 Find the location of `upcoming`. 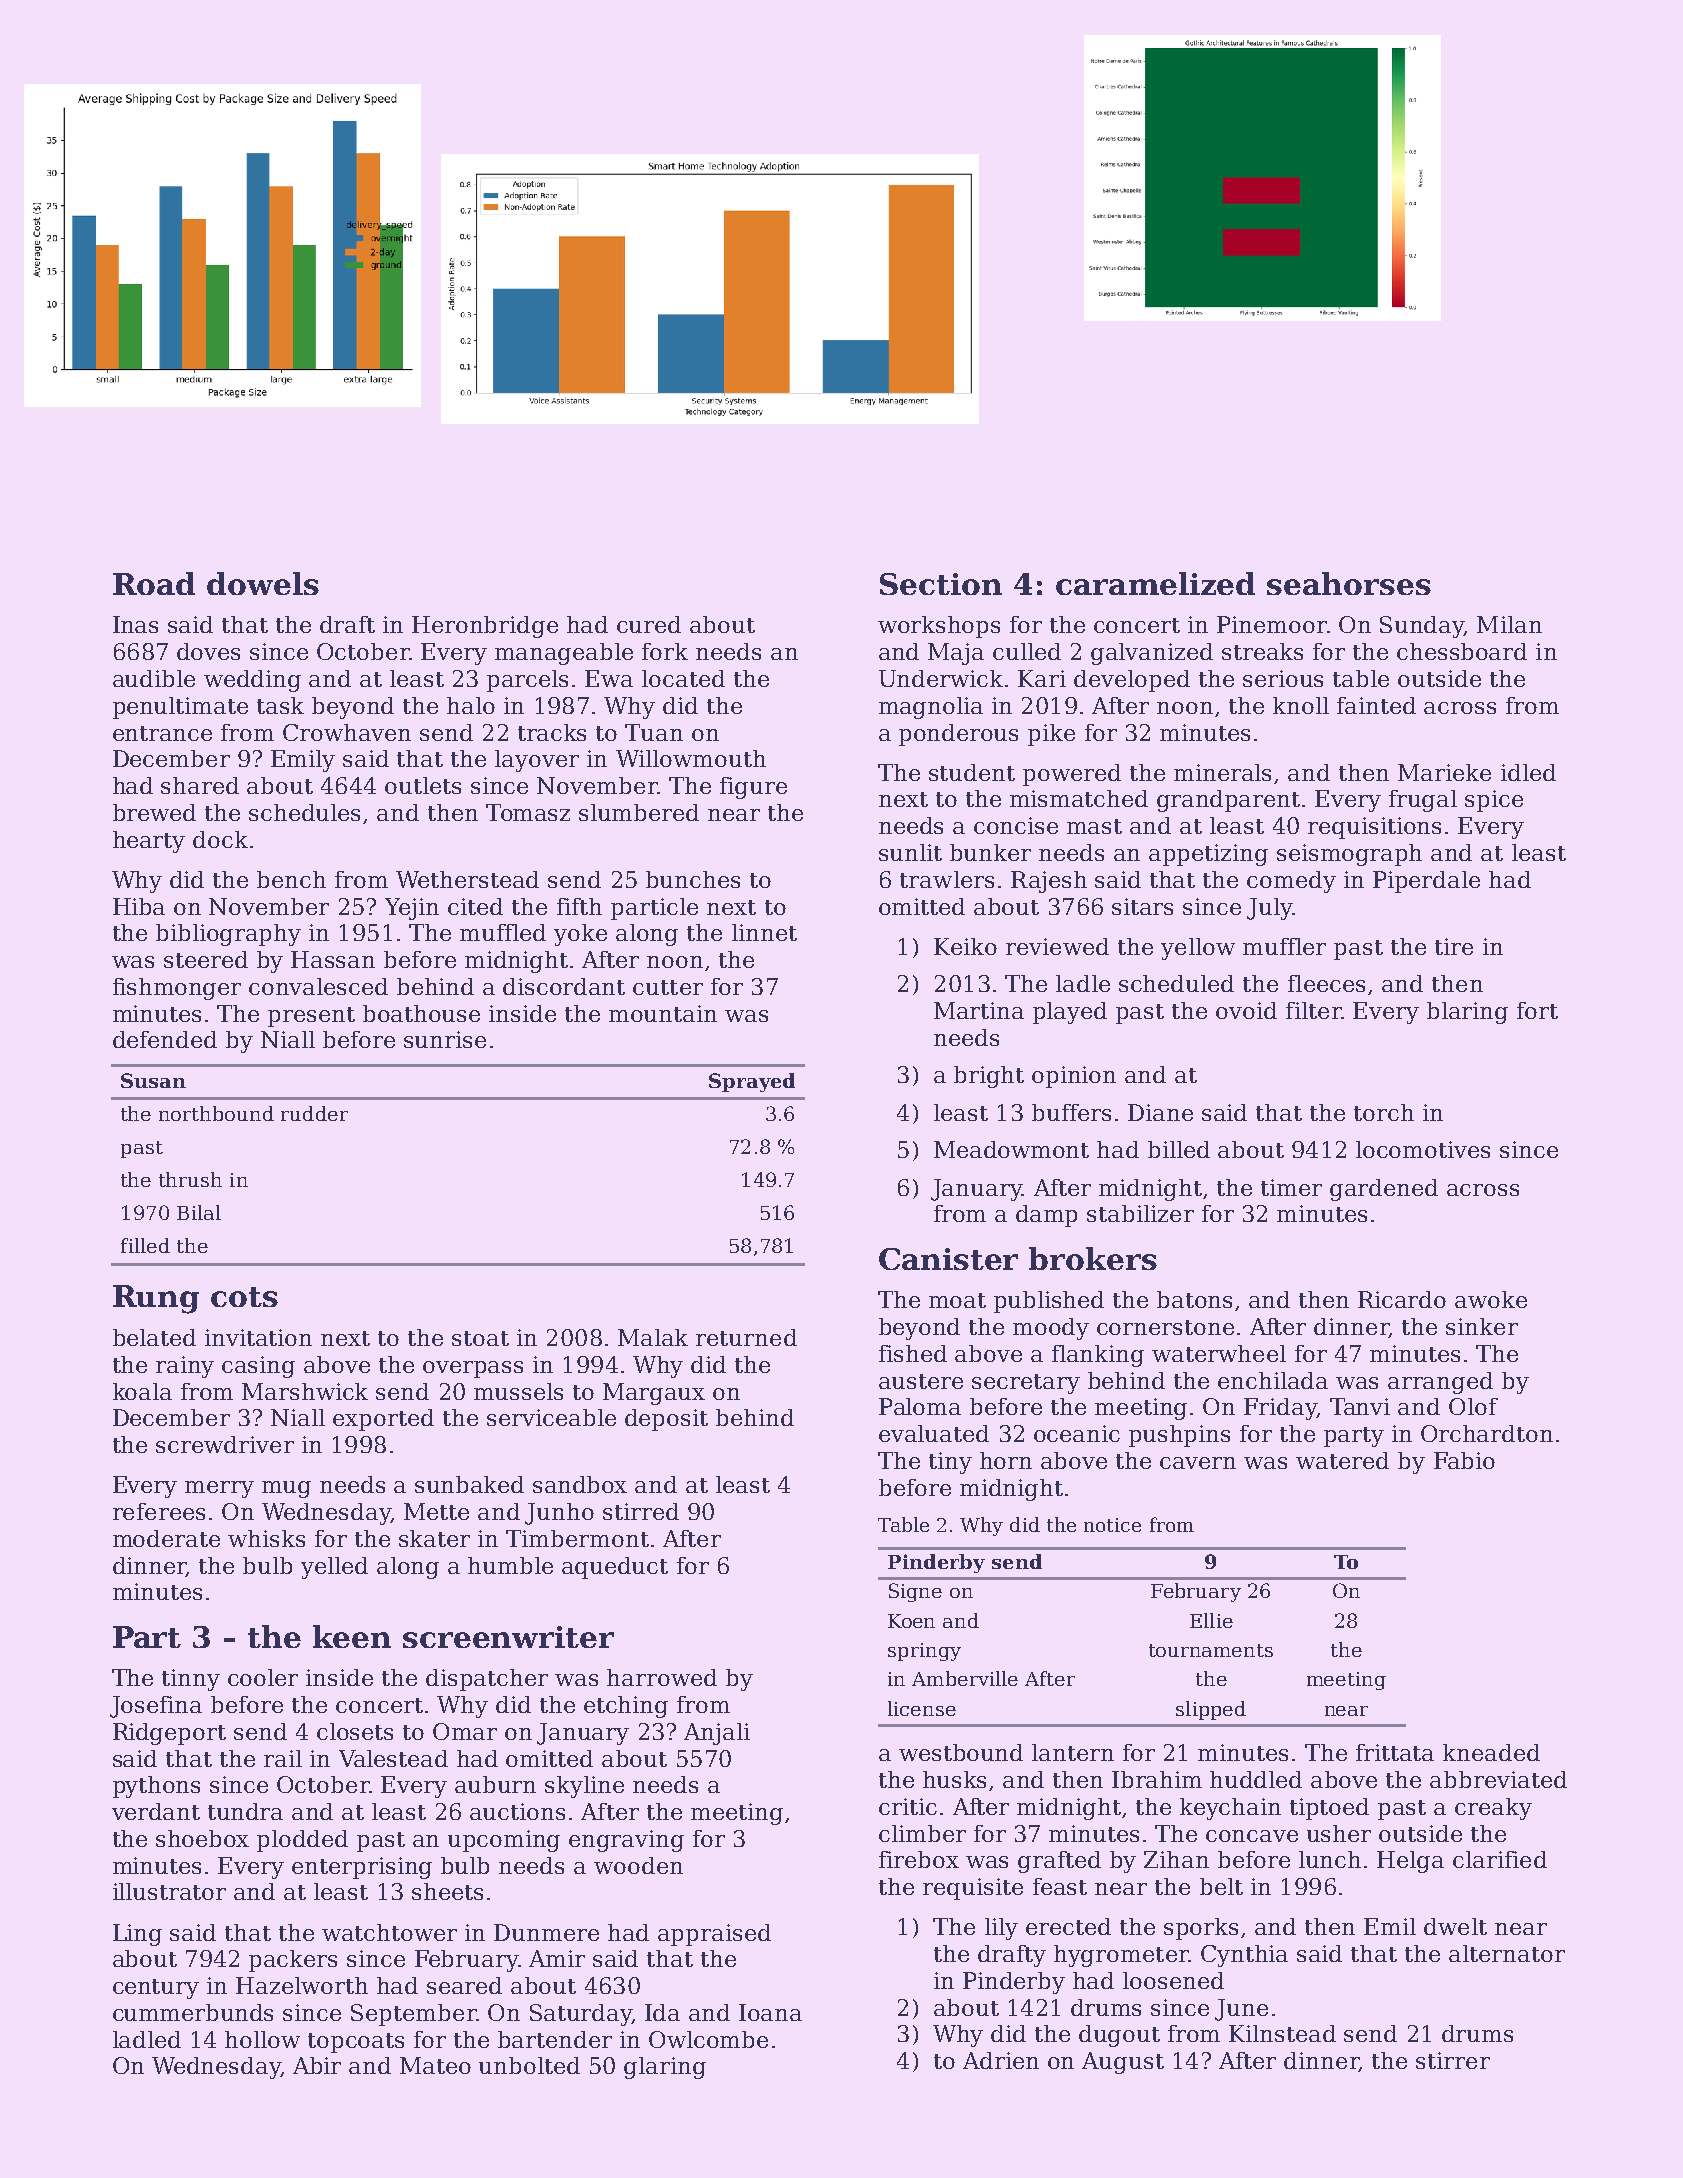

upcoming is located at coordinates (504, 1841).
